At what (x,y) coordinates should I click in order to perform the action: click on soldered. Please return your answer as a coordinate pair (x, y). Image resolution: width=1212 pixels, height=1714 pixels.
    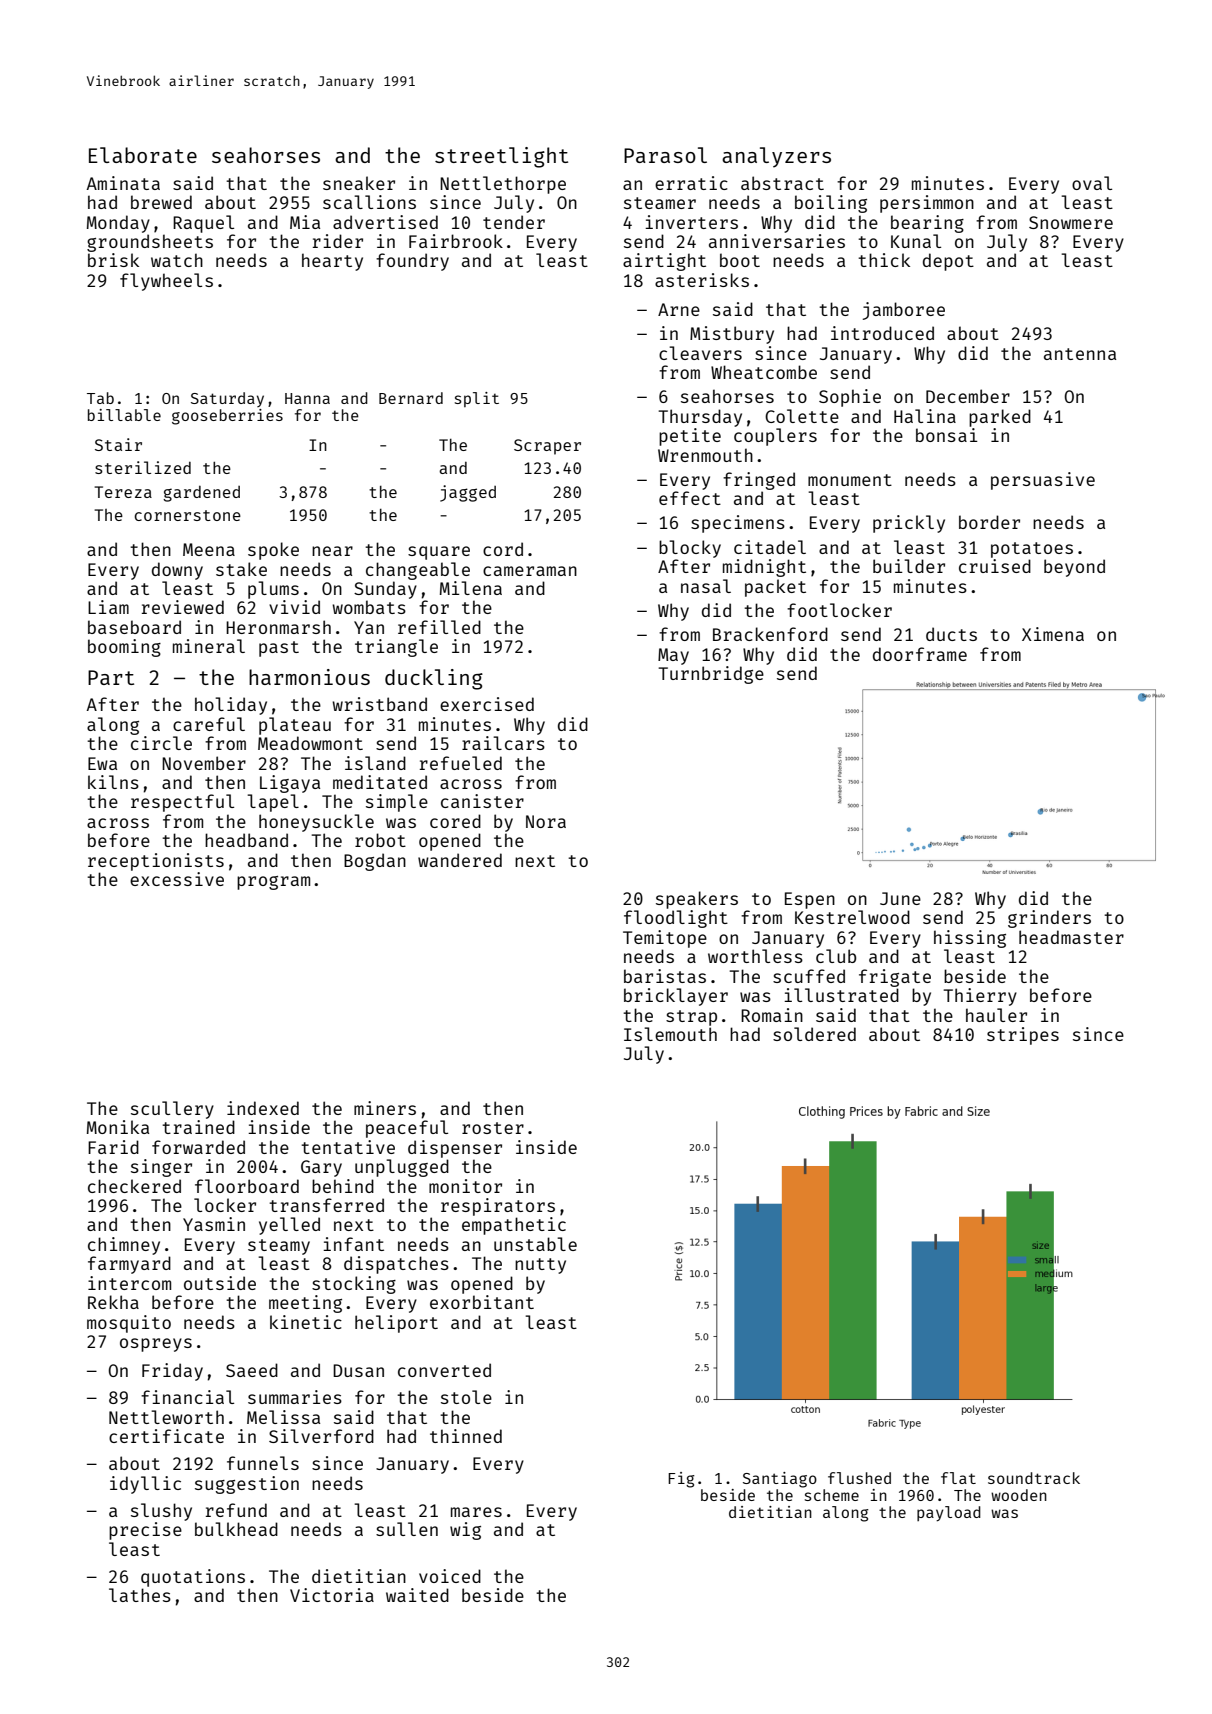
    Looking at the image, I should click on (814, 1034).
